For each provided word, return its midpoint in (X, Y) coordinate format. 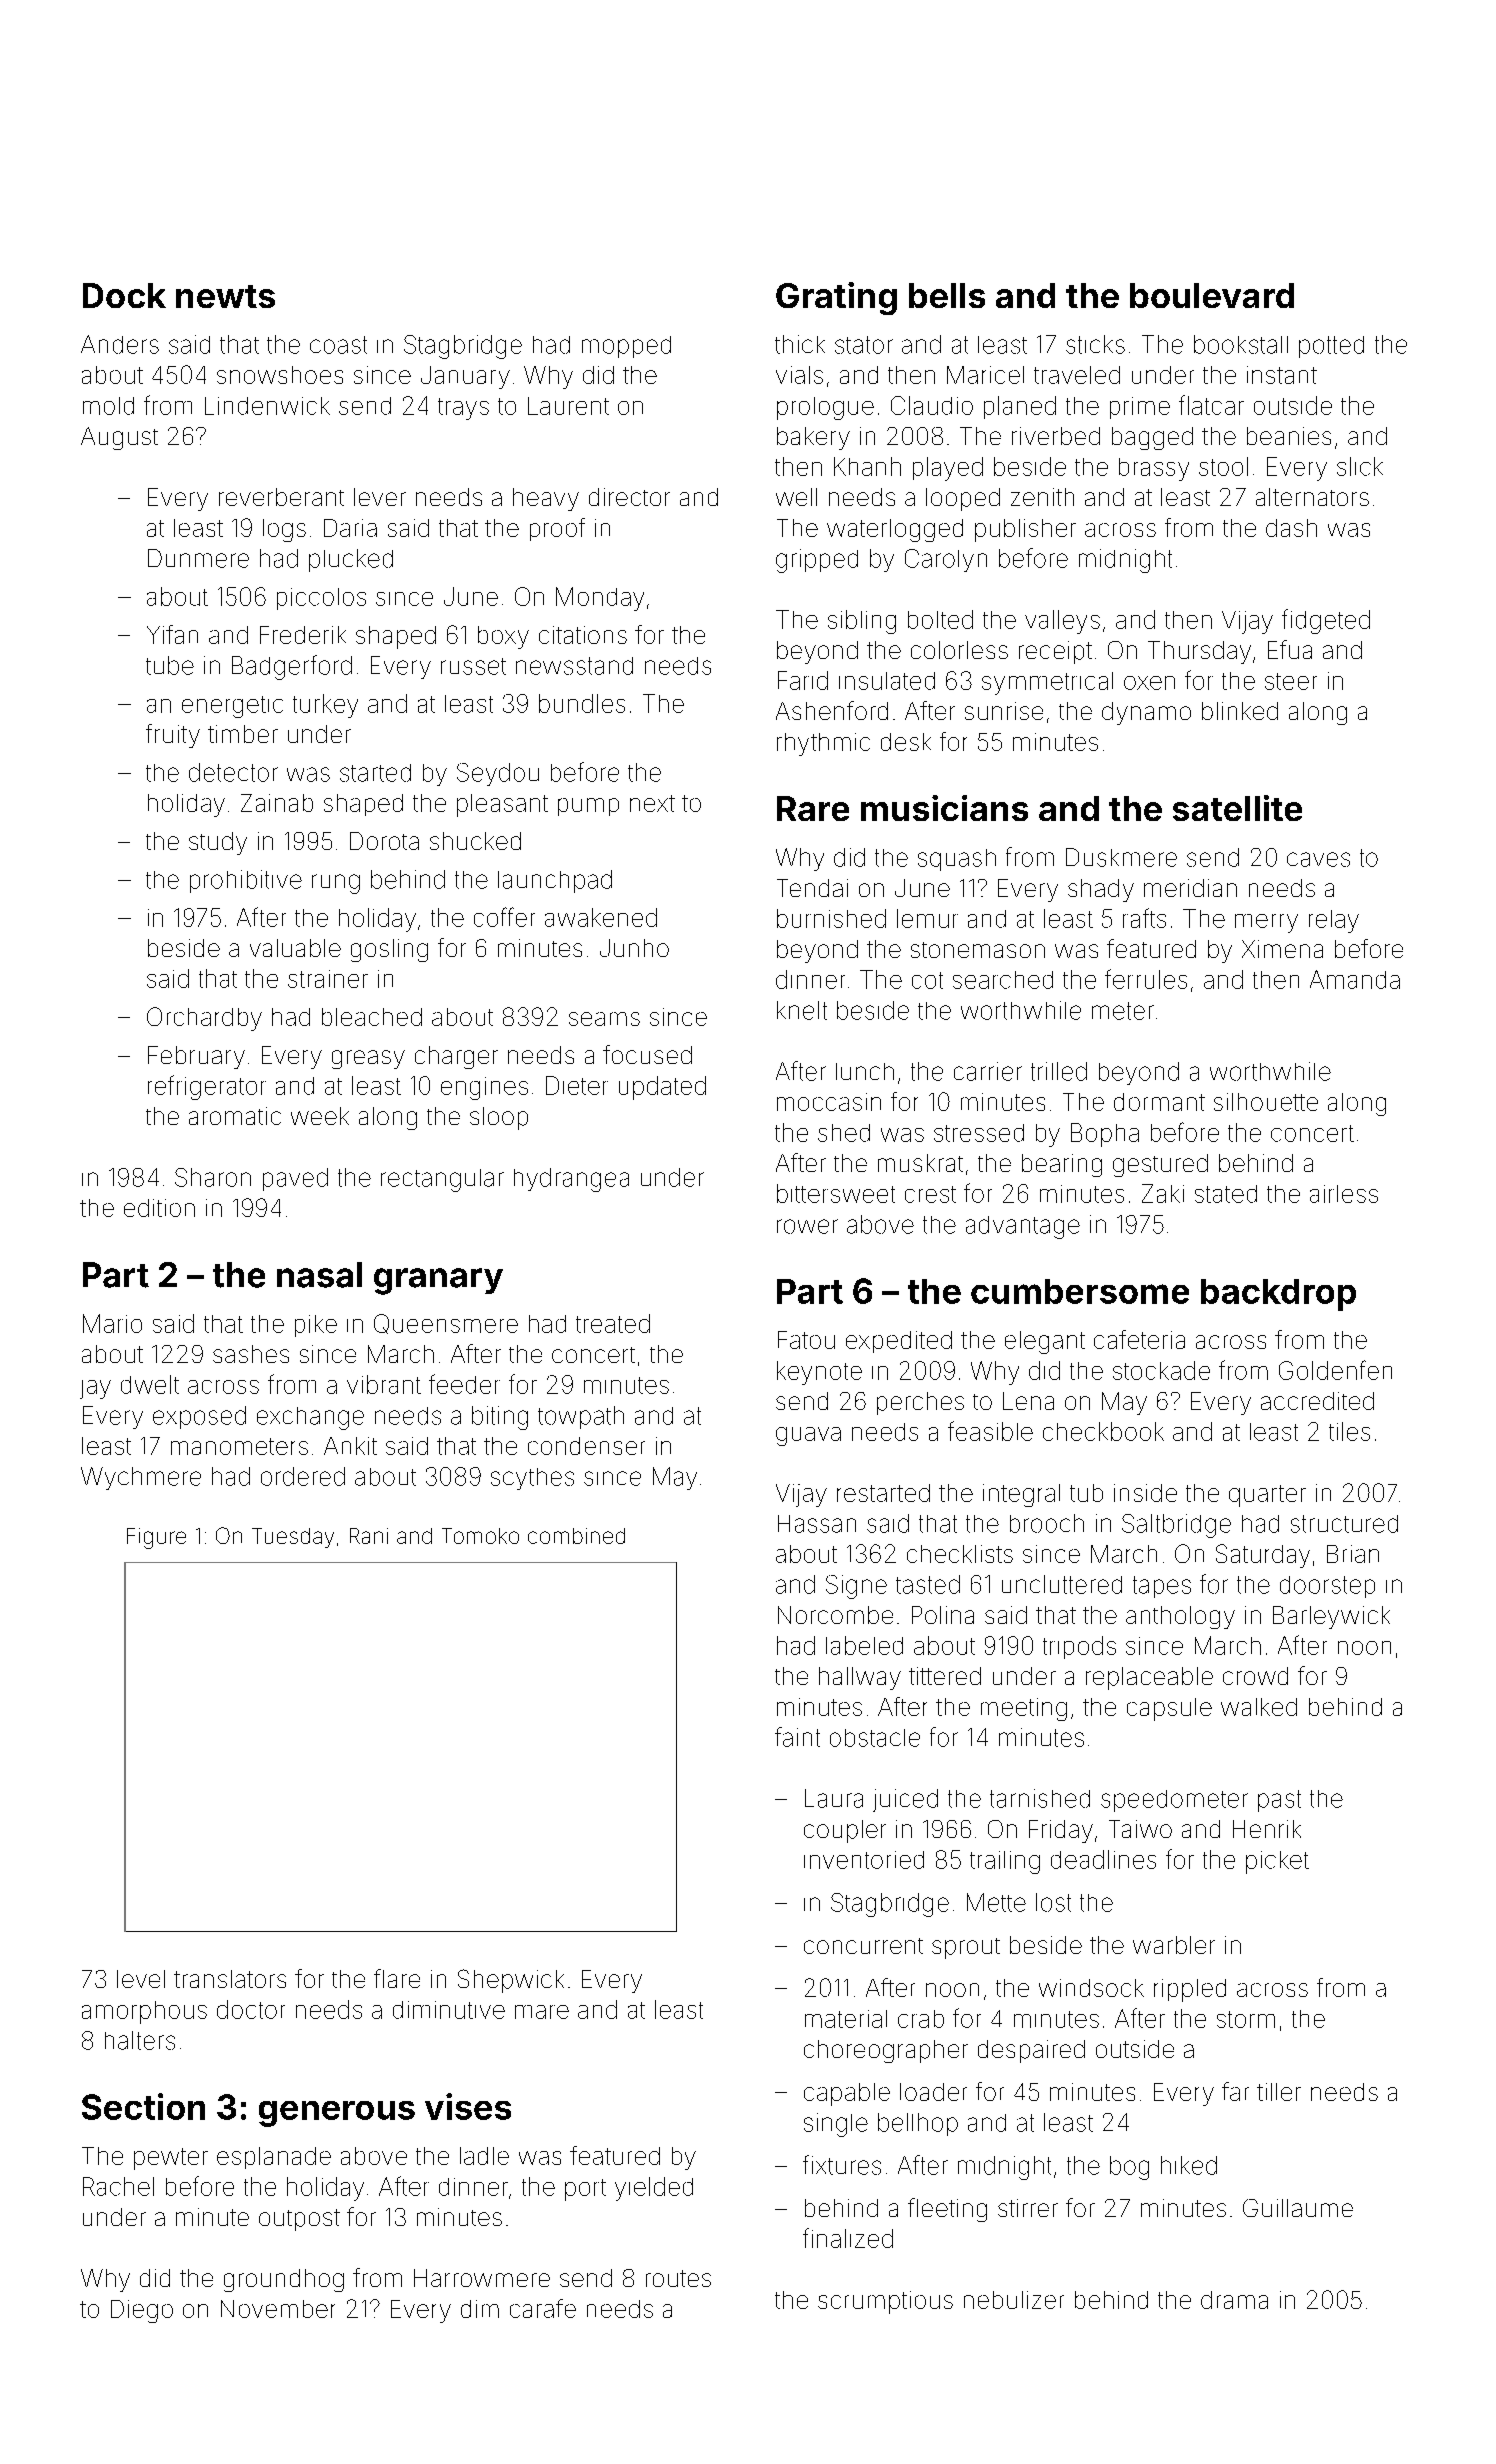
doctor (251, 2009)
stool (1223, 466)
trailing (1005, 1862)
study (218, 843)
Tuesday (293, 1538)
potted (1331, 347)
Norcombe (835, 1615)
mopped (626, 347)
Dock (124, 295)
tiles (1349, 1431)
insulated (887, 681)
